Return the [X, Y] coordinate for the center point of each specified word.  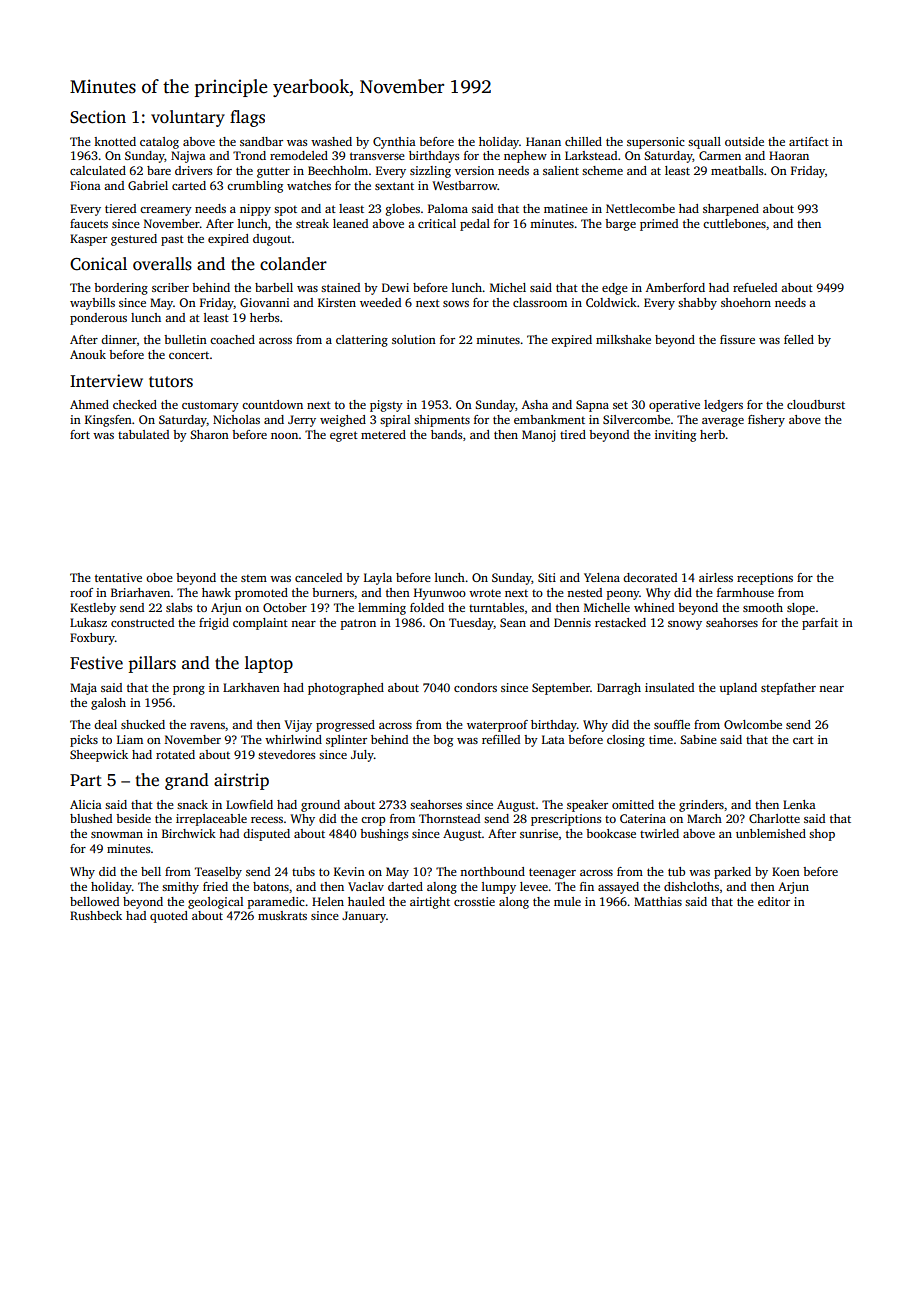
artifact [809, 141]
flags [247, 118]
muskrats [282, 915]
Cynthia [394, 143]
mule [567, 901]
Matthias [658, 901]
